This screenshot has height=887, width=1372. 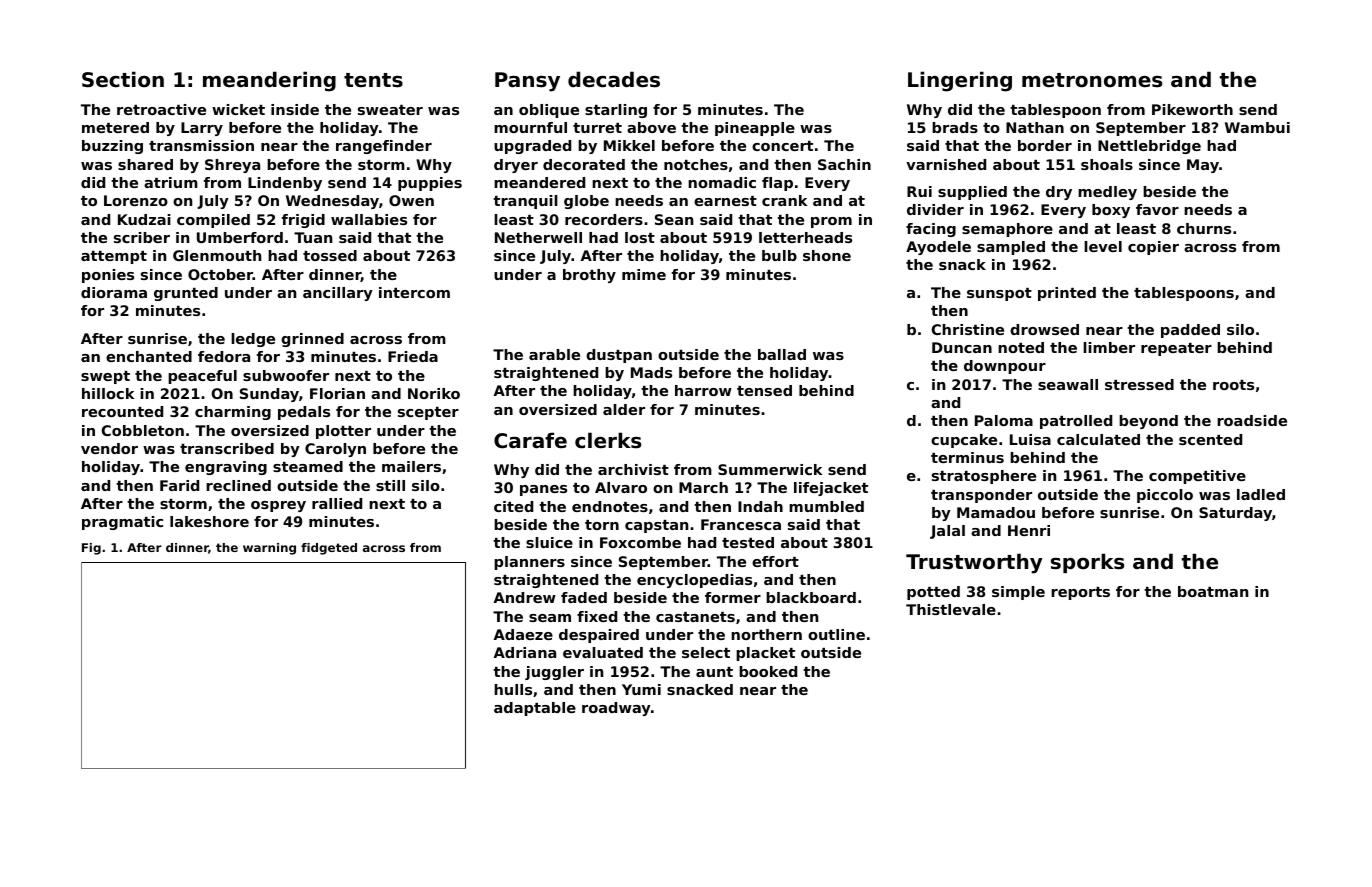 I want to click on Summerwick, so click(x=770, y=469).
